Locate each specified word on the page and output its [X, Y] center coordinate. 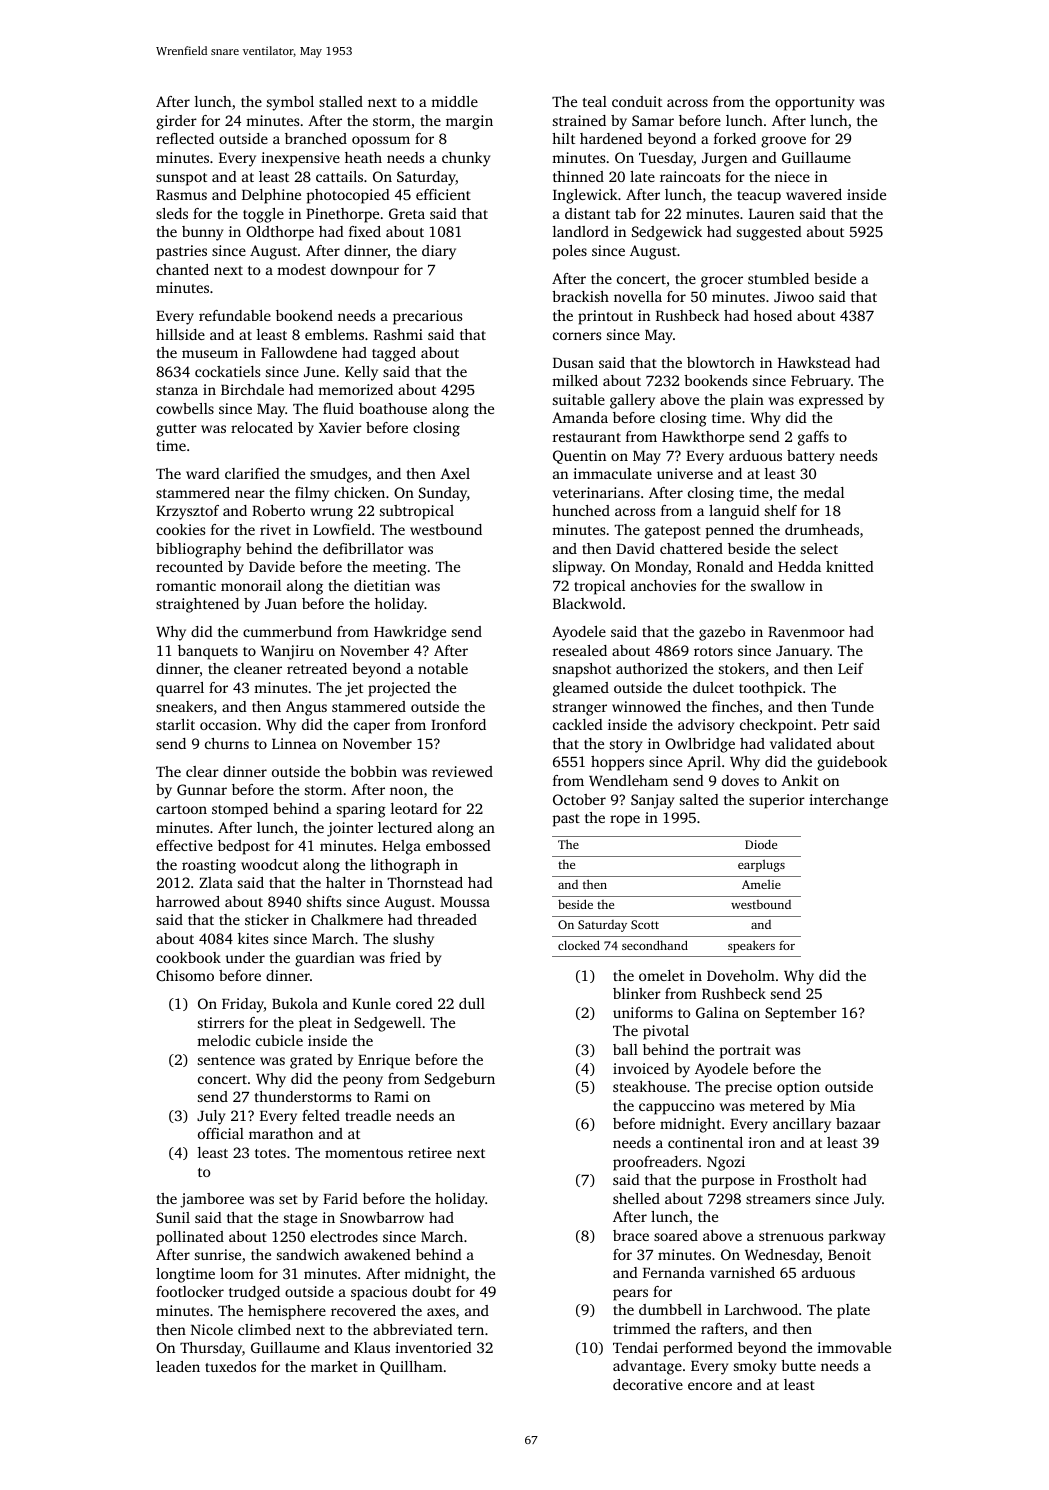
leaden [178, 1366]
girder [176, 122]
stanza [177, 390]
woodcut [269, 864]
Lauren [771, 214]
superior [777, 801]
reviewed [462, 771]
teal [595, 101]
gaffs [813, 438]
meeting [400, 568]
